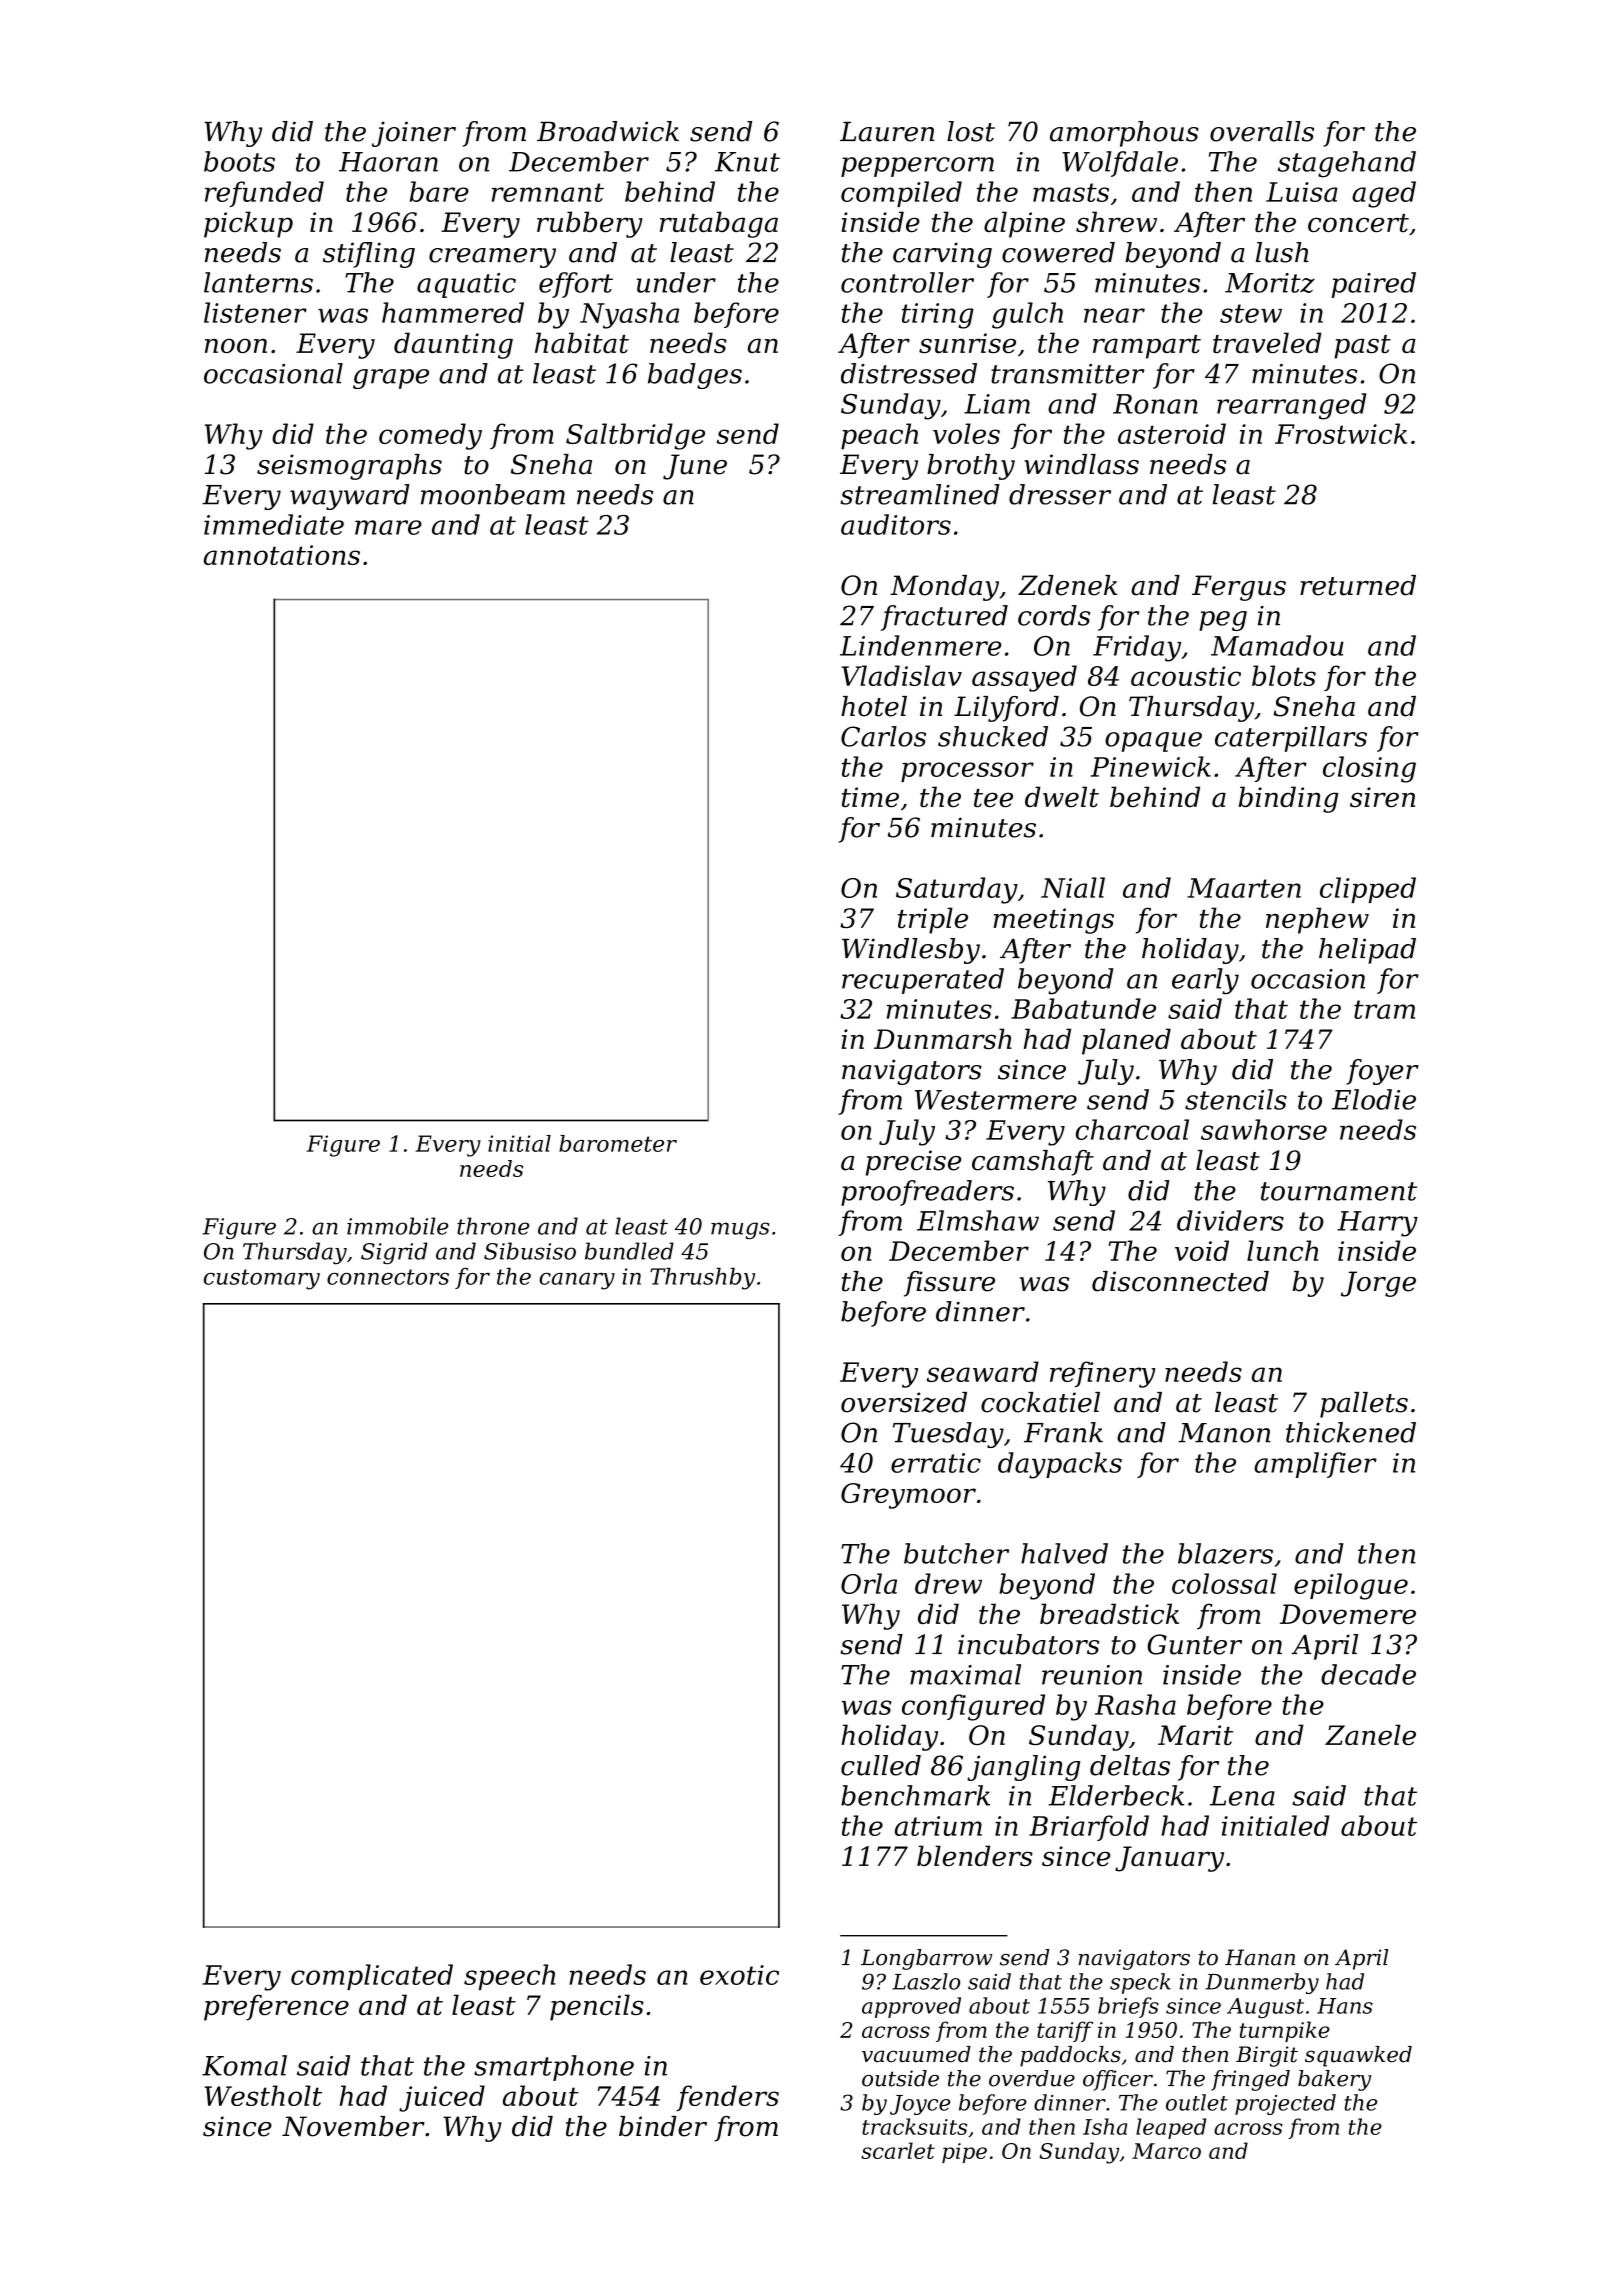 The image size is (1620, 2292). Describe the element at coordinates (353, 2126) in the image. I see `November` at that location.
